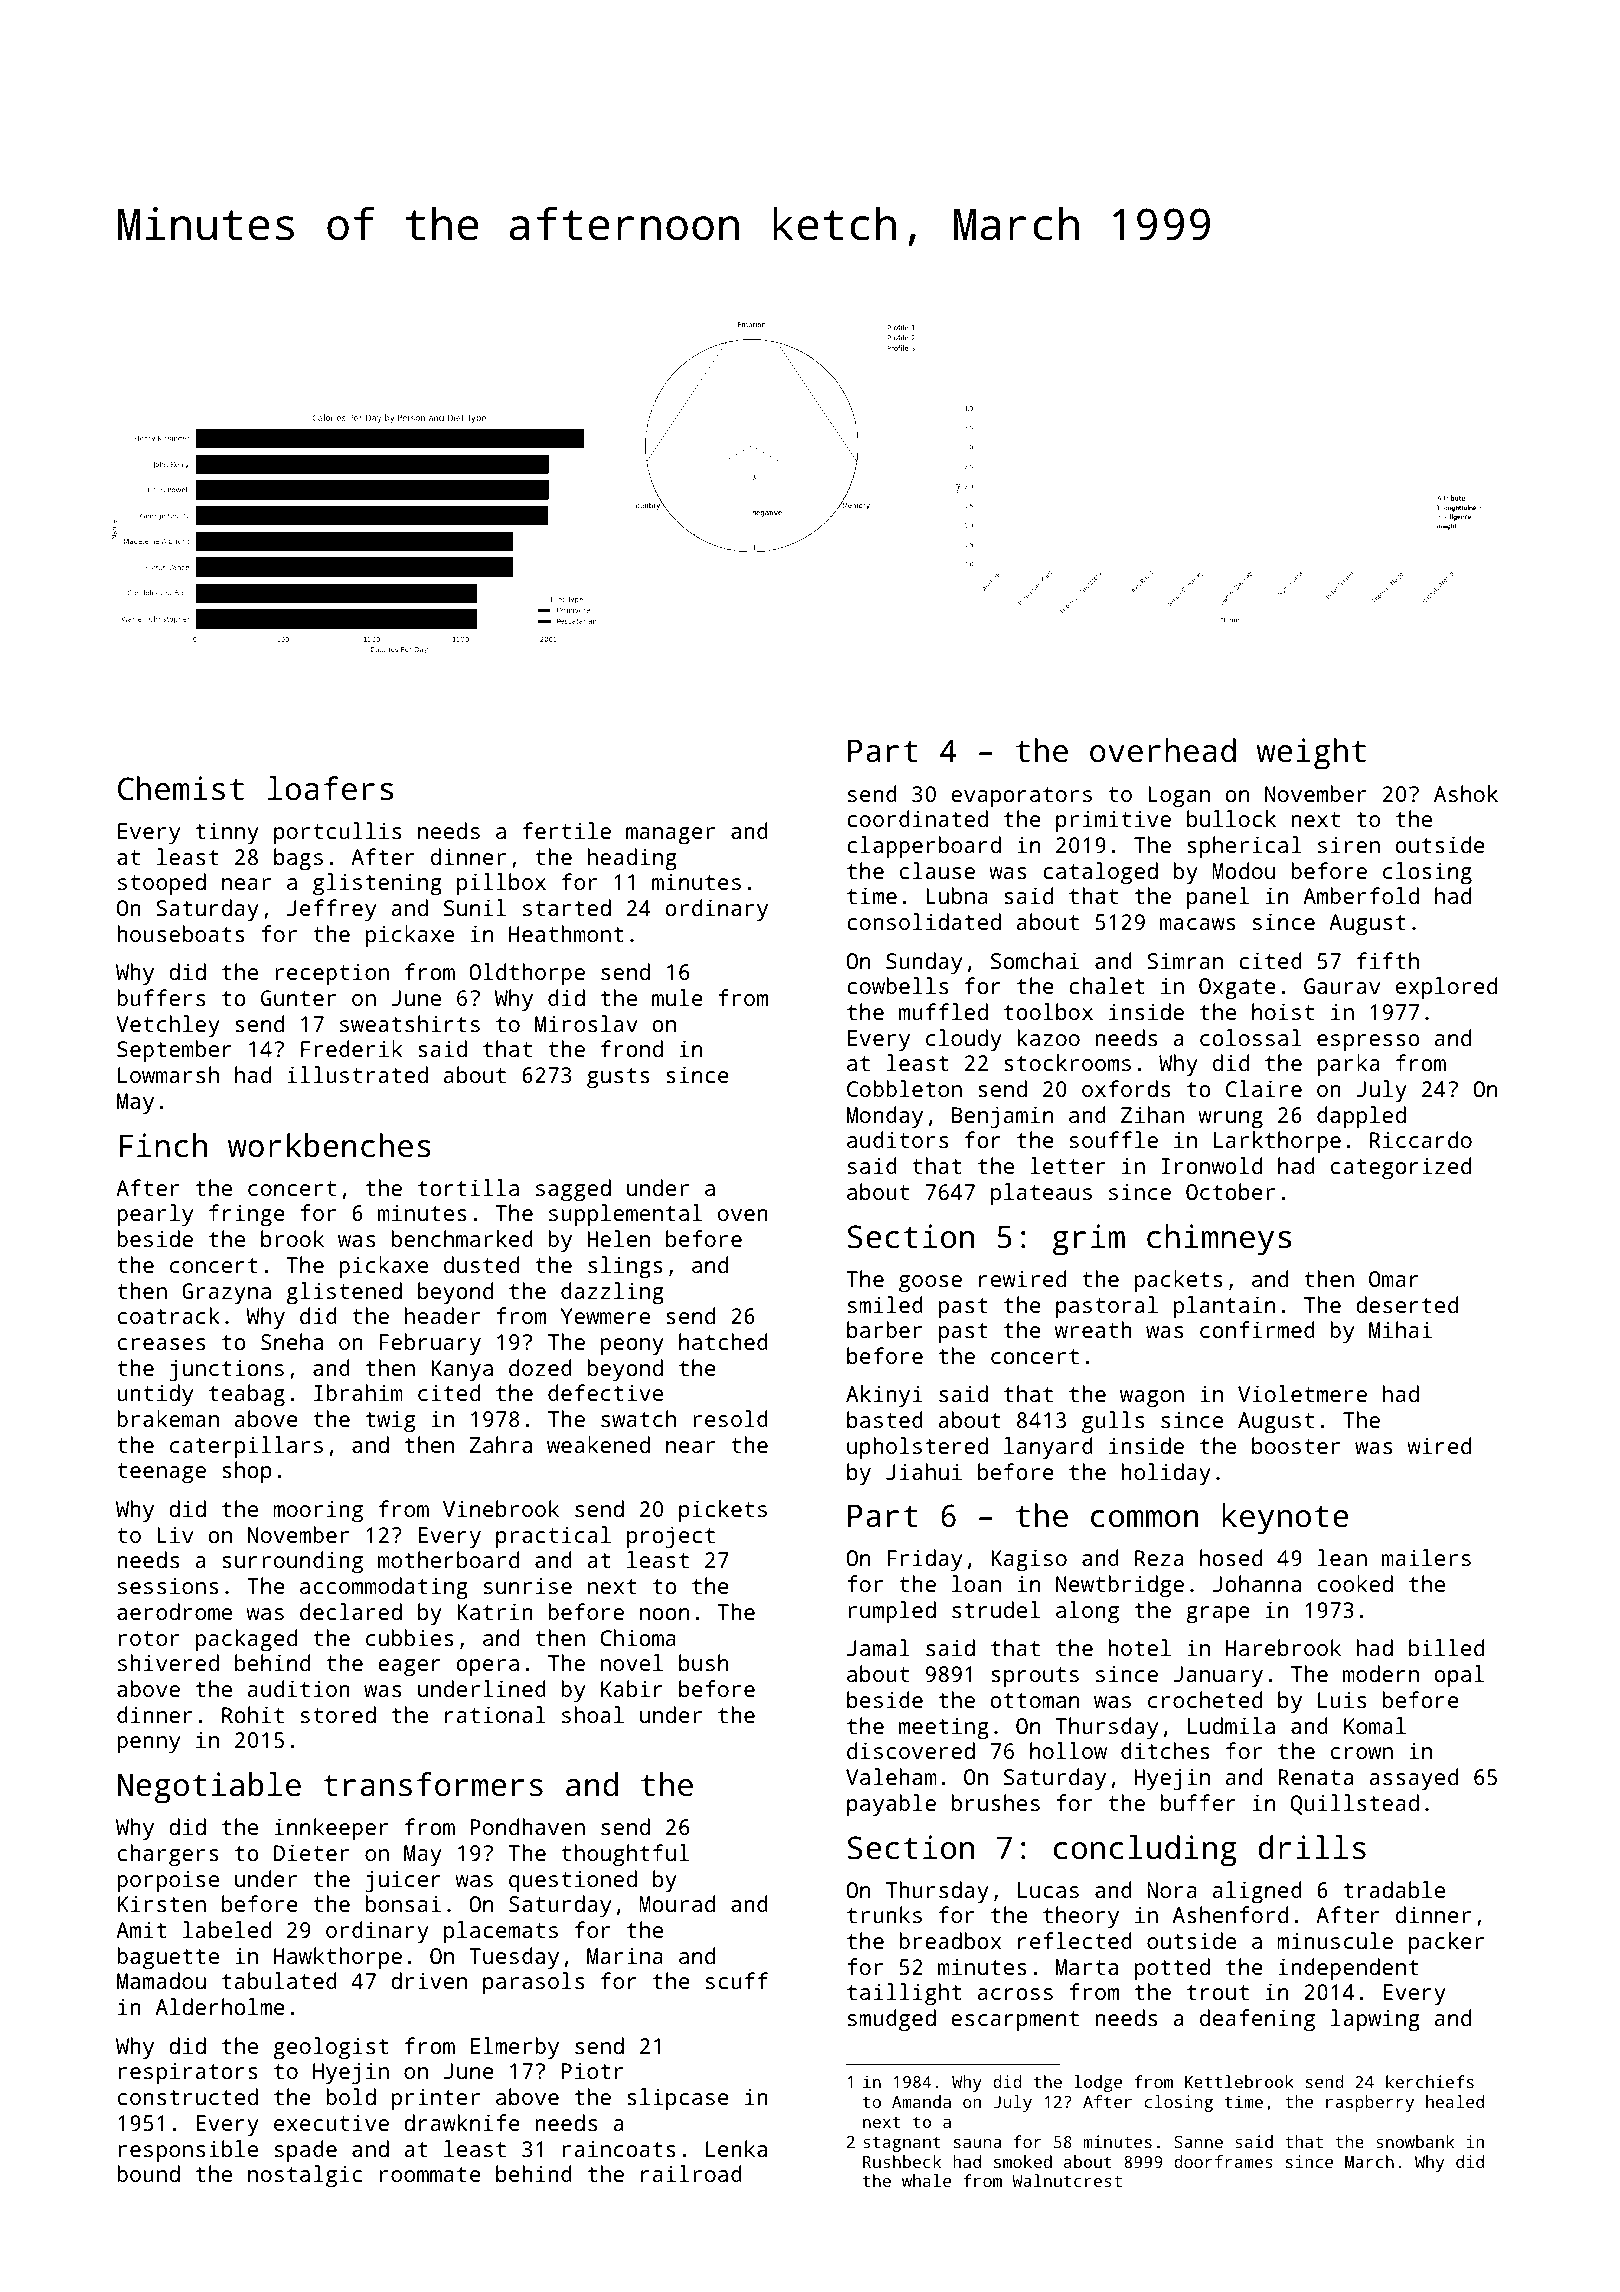  What do you see at coordinates (1021, 797) in the screenshot?
I see `evaporators` at bounding box center [1021, 797].
